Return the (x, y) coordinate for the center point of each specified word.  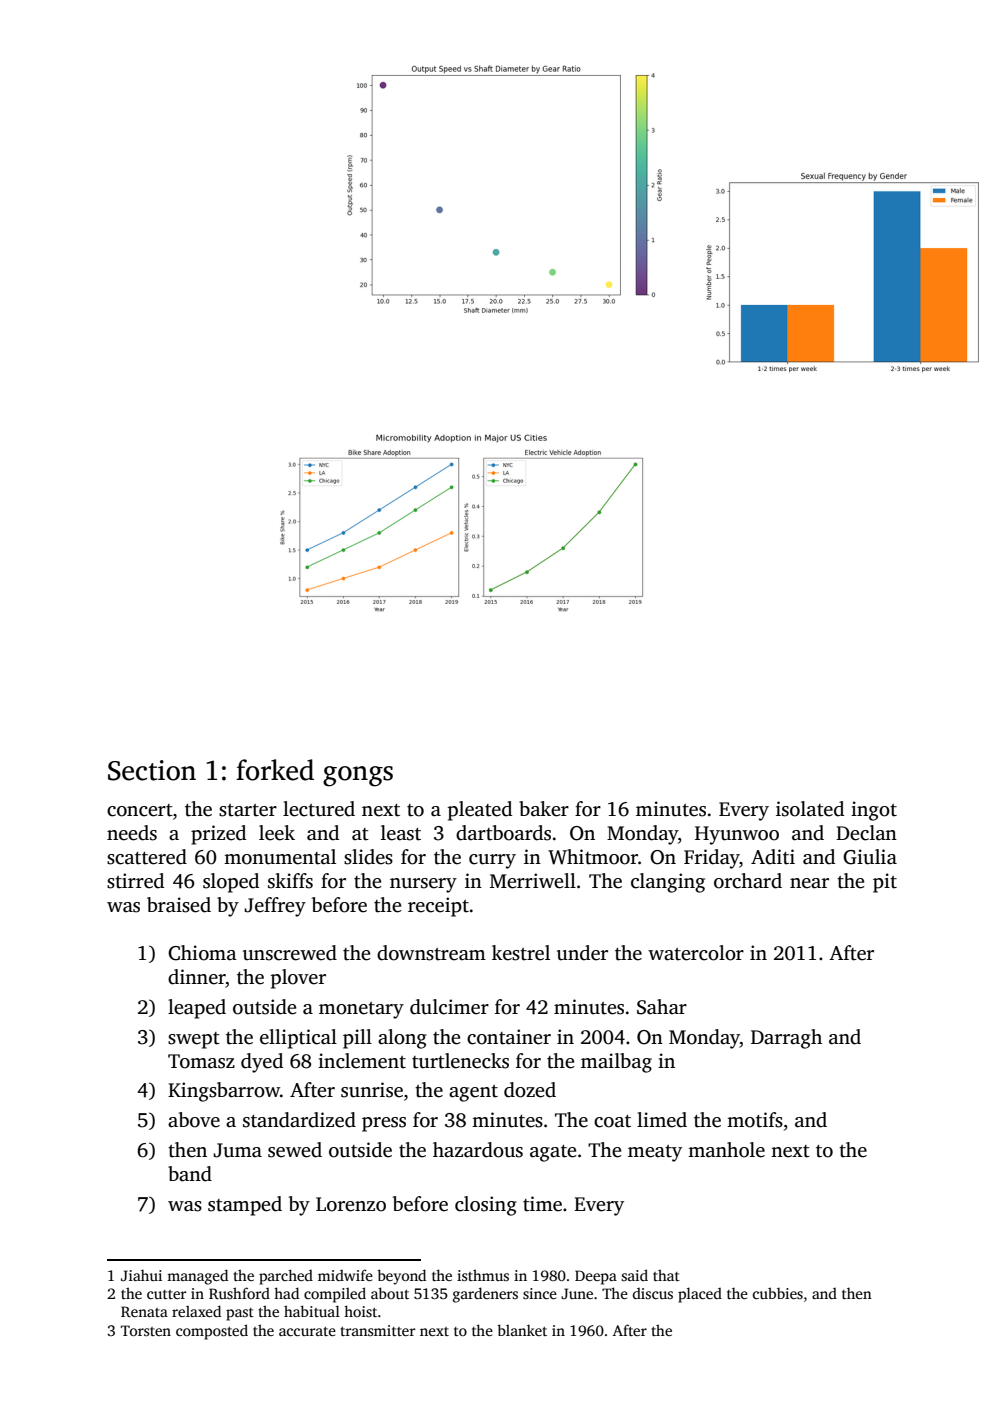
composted (212, 1332)
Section (152, 770)
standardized (299, 1120)
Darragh (786, 1039)
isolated (810, 809)
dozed (530, 1090)
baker (544, 809)
